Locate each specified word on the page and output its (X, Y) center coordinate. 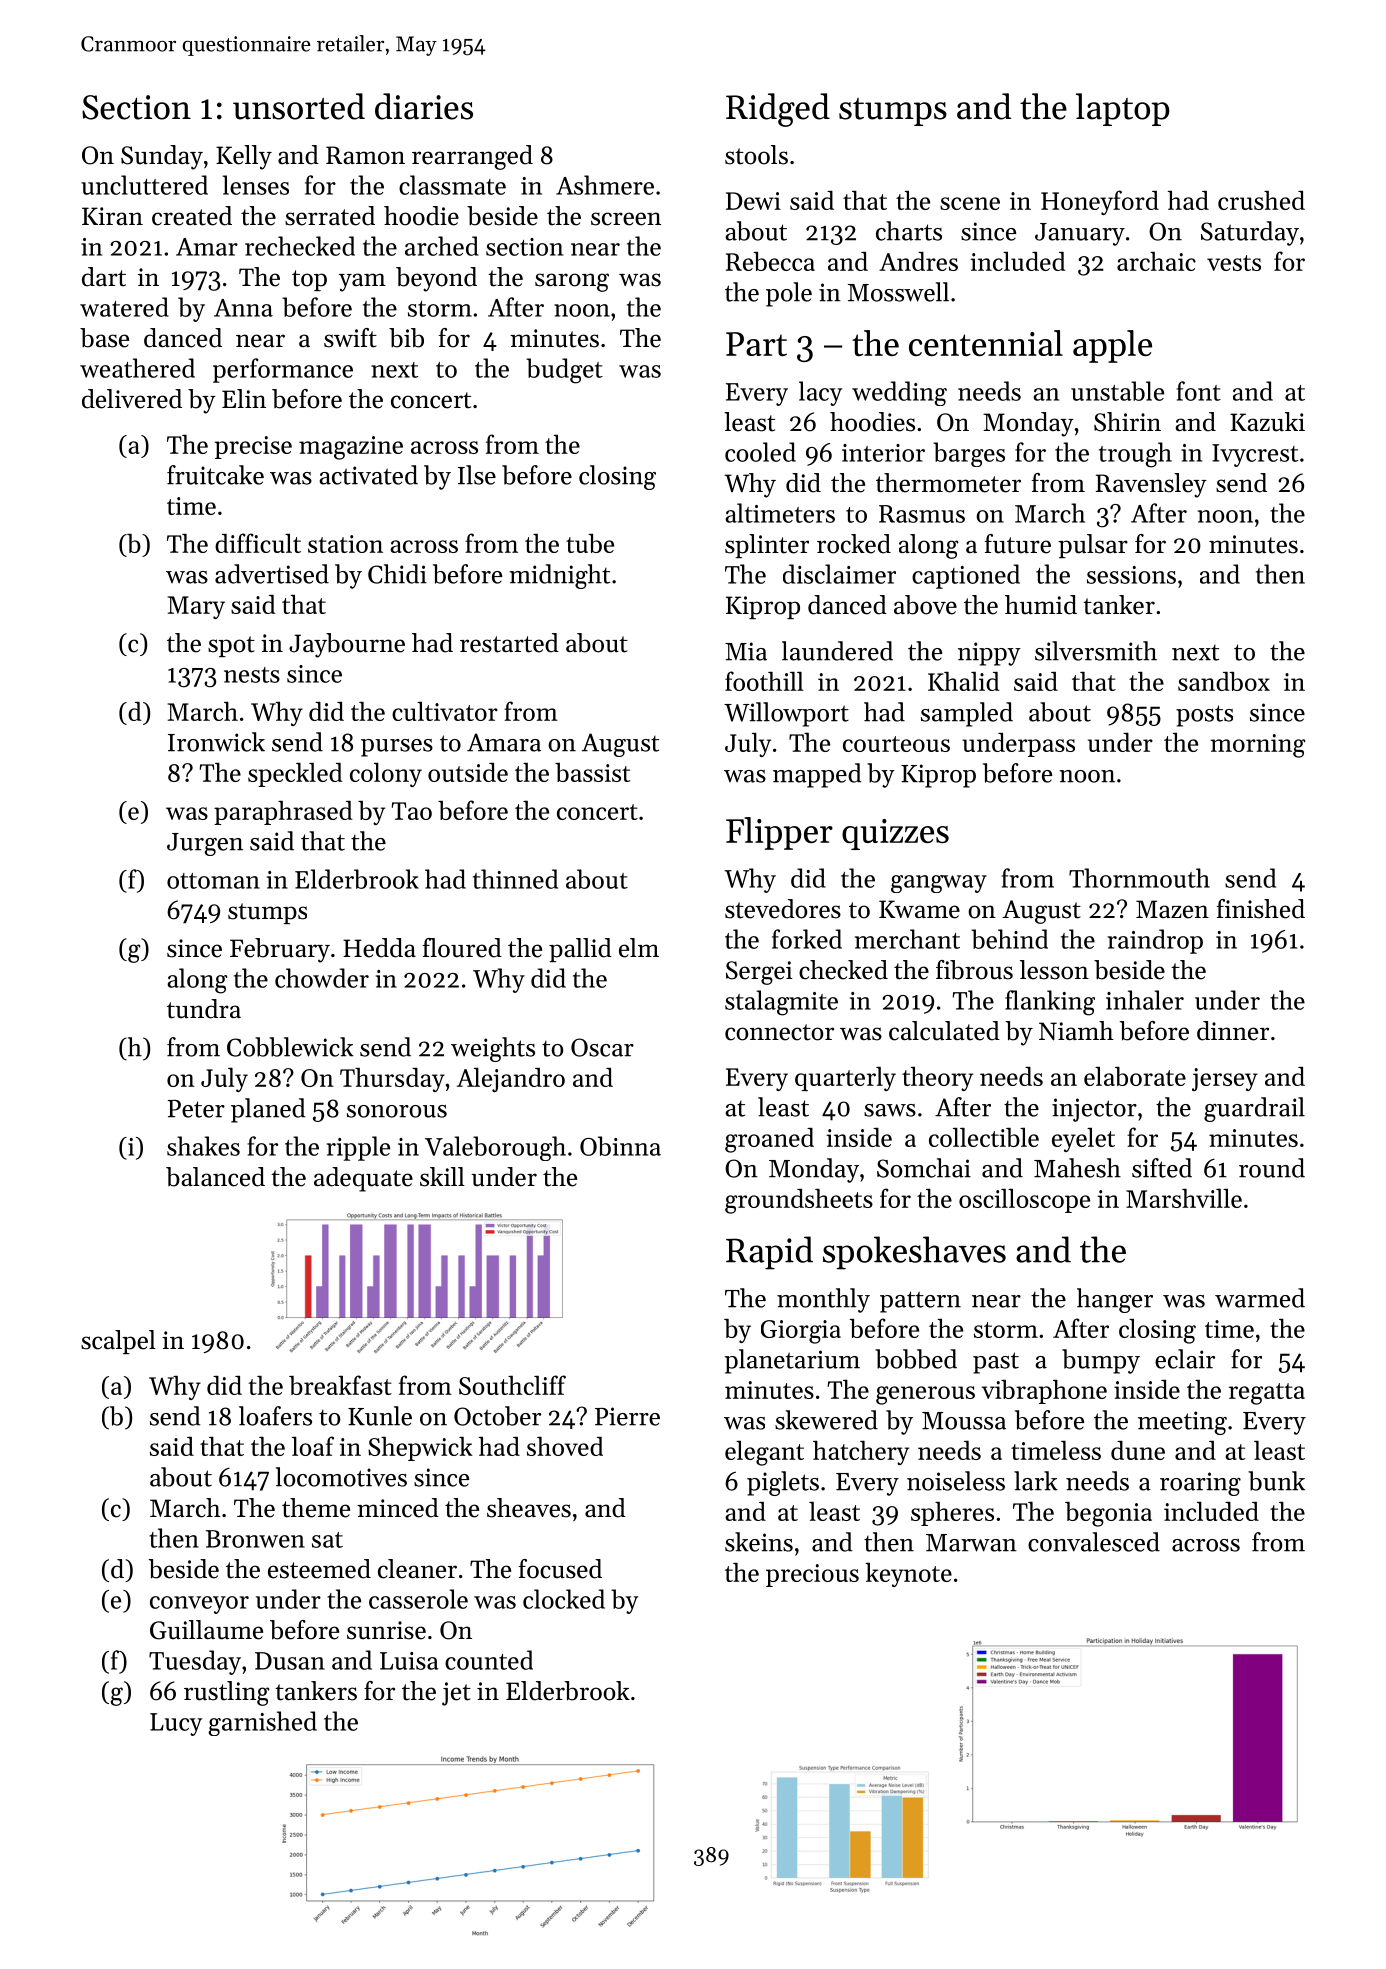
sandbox (1224, 681)
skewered (826, 1420)
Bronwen (255, 1539)
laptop (1122, 109)
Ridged (778, 110)
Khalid (964, 681)
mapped (817, 775)
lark (1036, 1481)
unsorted (299, 106)
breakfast (340, 1385)
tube (590, 543)
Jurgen (205, 844)
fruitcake (215, 475)
